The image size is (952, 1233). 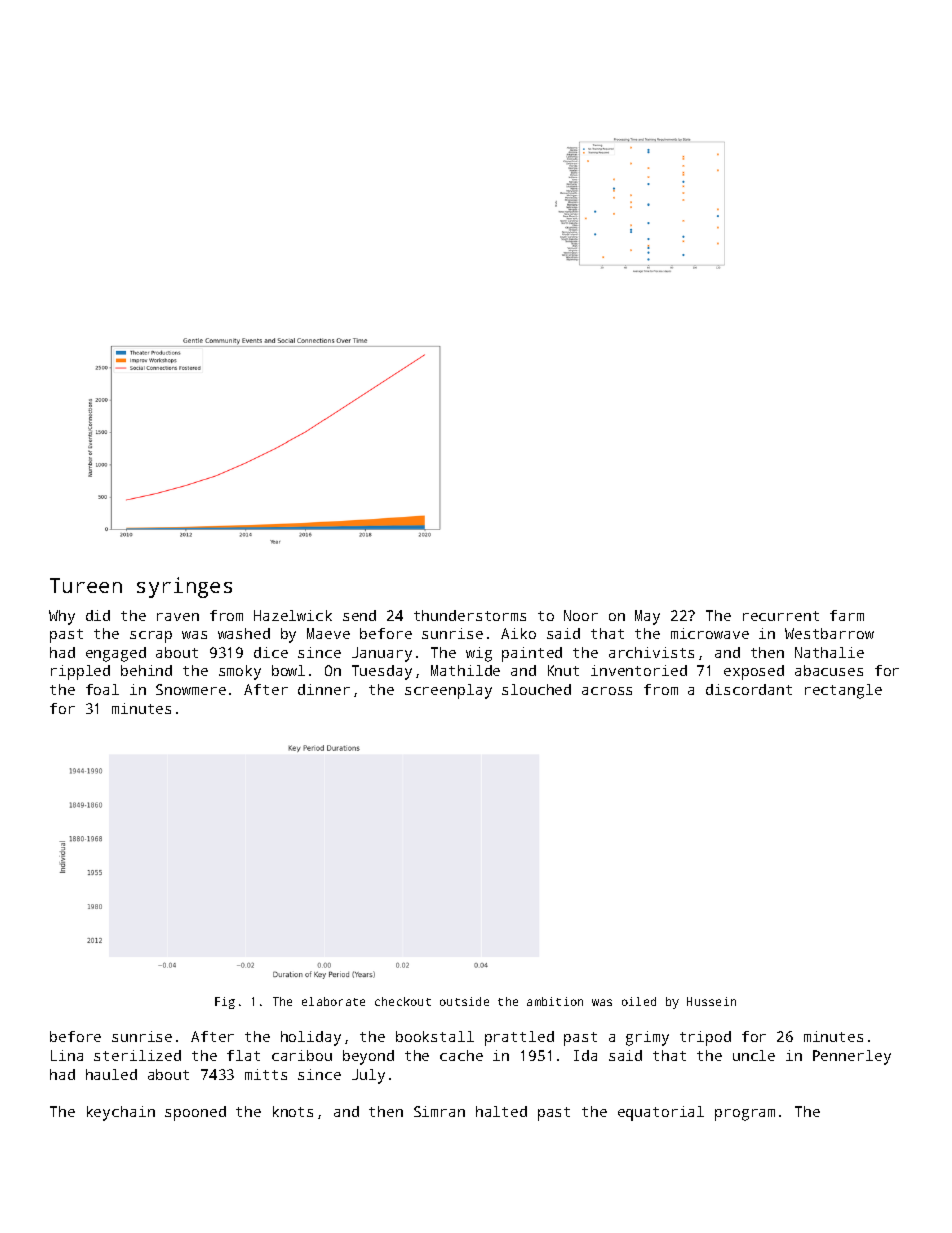 What do you see at coordinates (62, 617) in the screenshot?
I see `Why` at bounding box center [62, 617].
